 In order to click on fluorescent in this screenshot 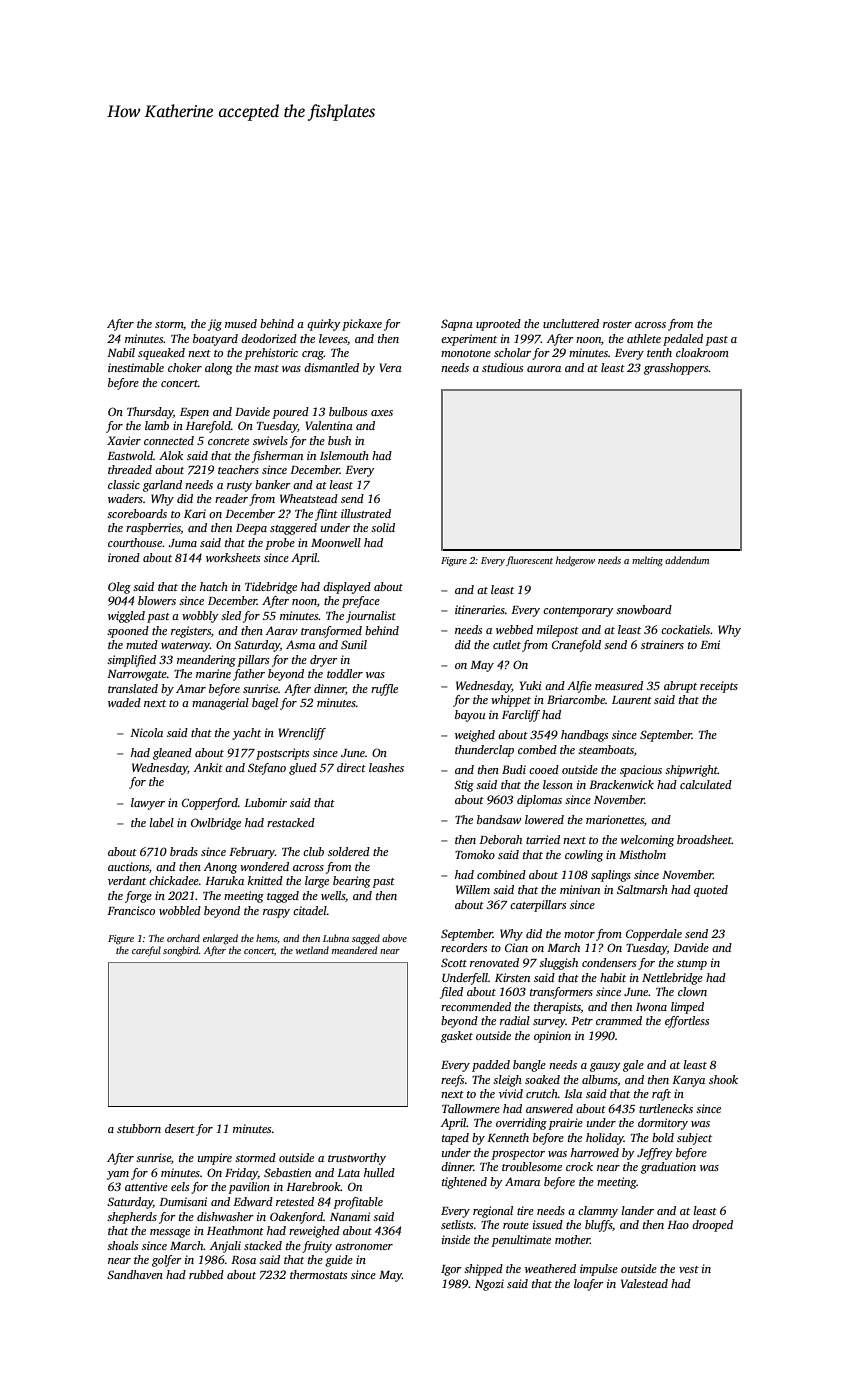, I will do `click(529, 561)`.
